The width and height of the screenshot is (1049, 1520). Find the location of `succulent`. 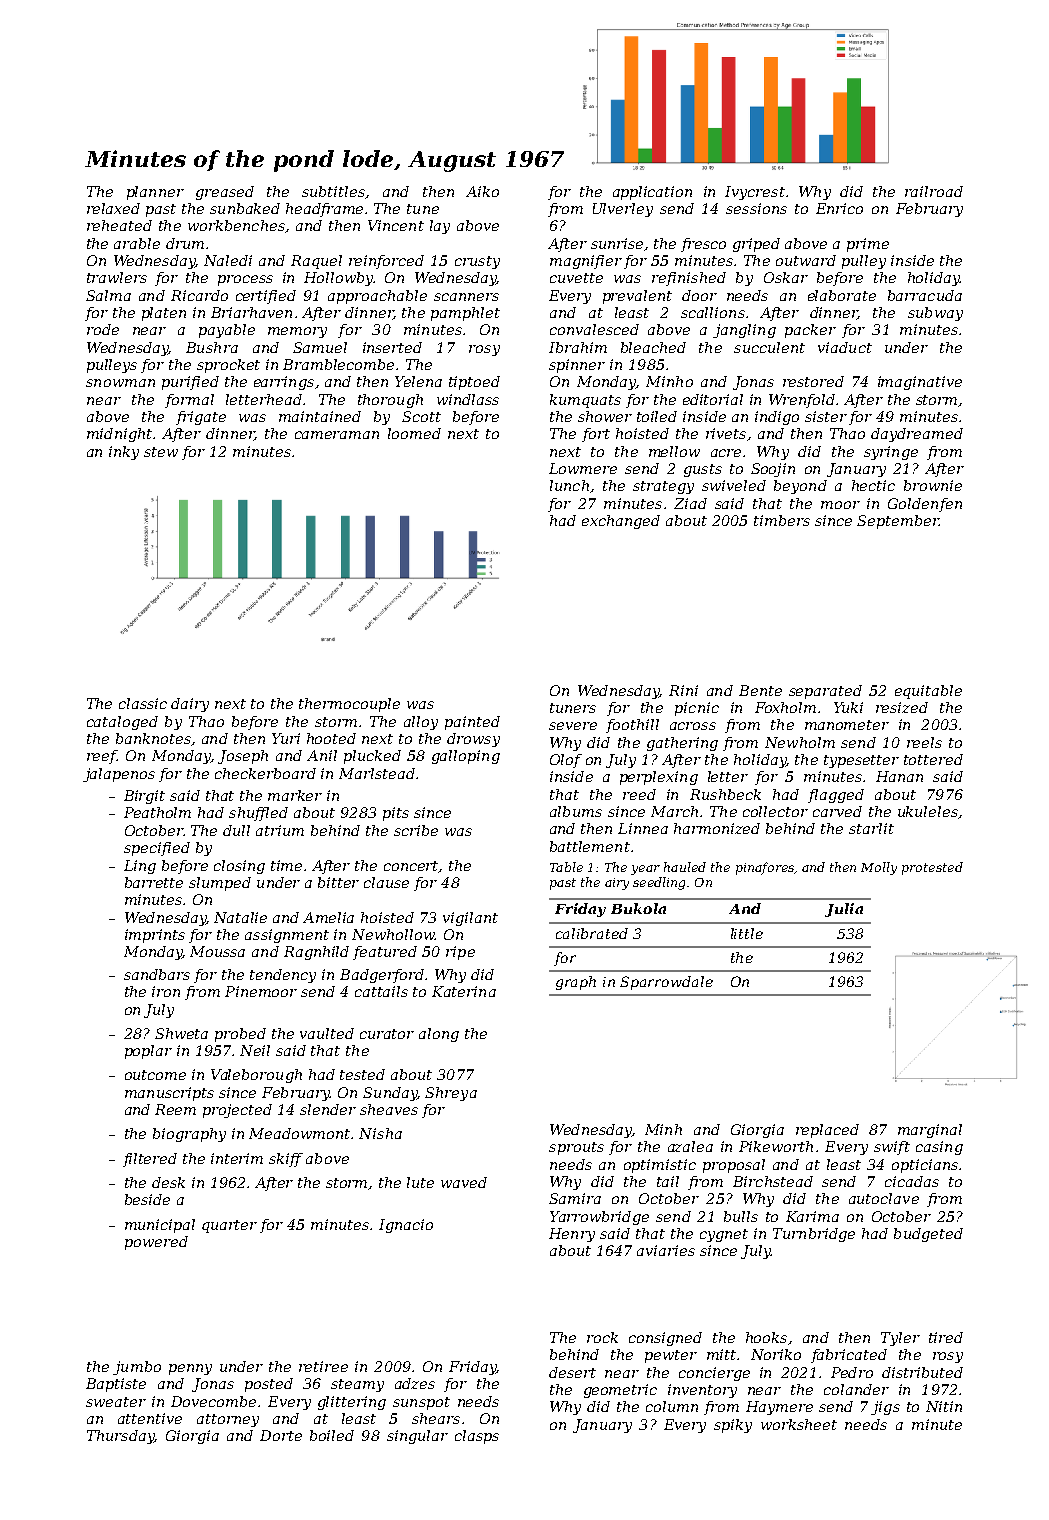

succulent is located at coordinates (769, 347).
